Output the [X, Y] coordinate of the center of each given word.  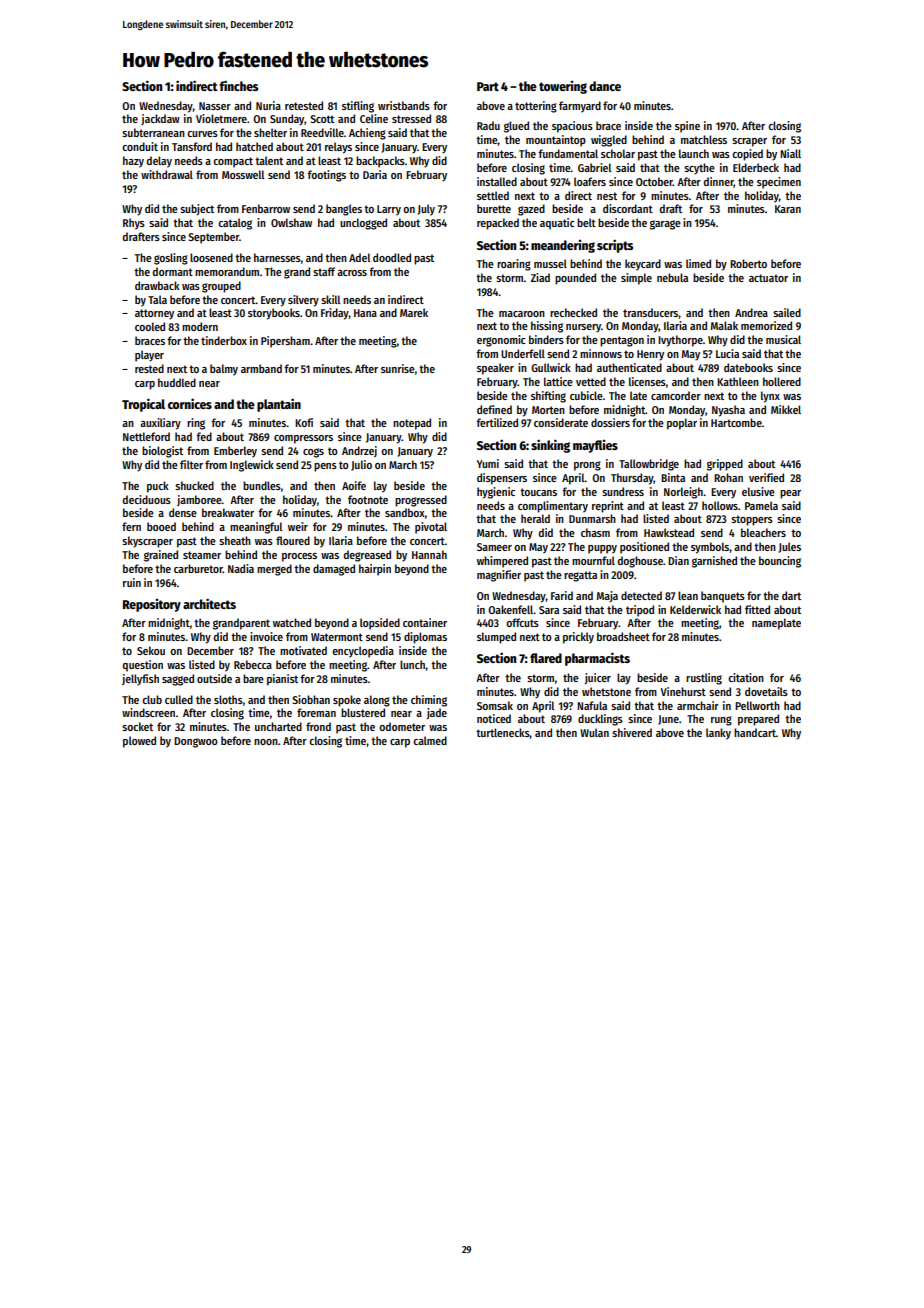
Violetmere [221, 118]
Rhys [134, 224]
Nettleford [146, 436]
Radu [488, 125]
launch [694, 153]
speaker [495, 369]
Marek [414, 312]
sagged [178, 680]
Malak [724, 325]
